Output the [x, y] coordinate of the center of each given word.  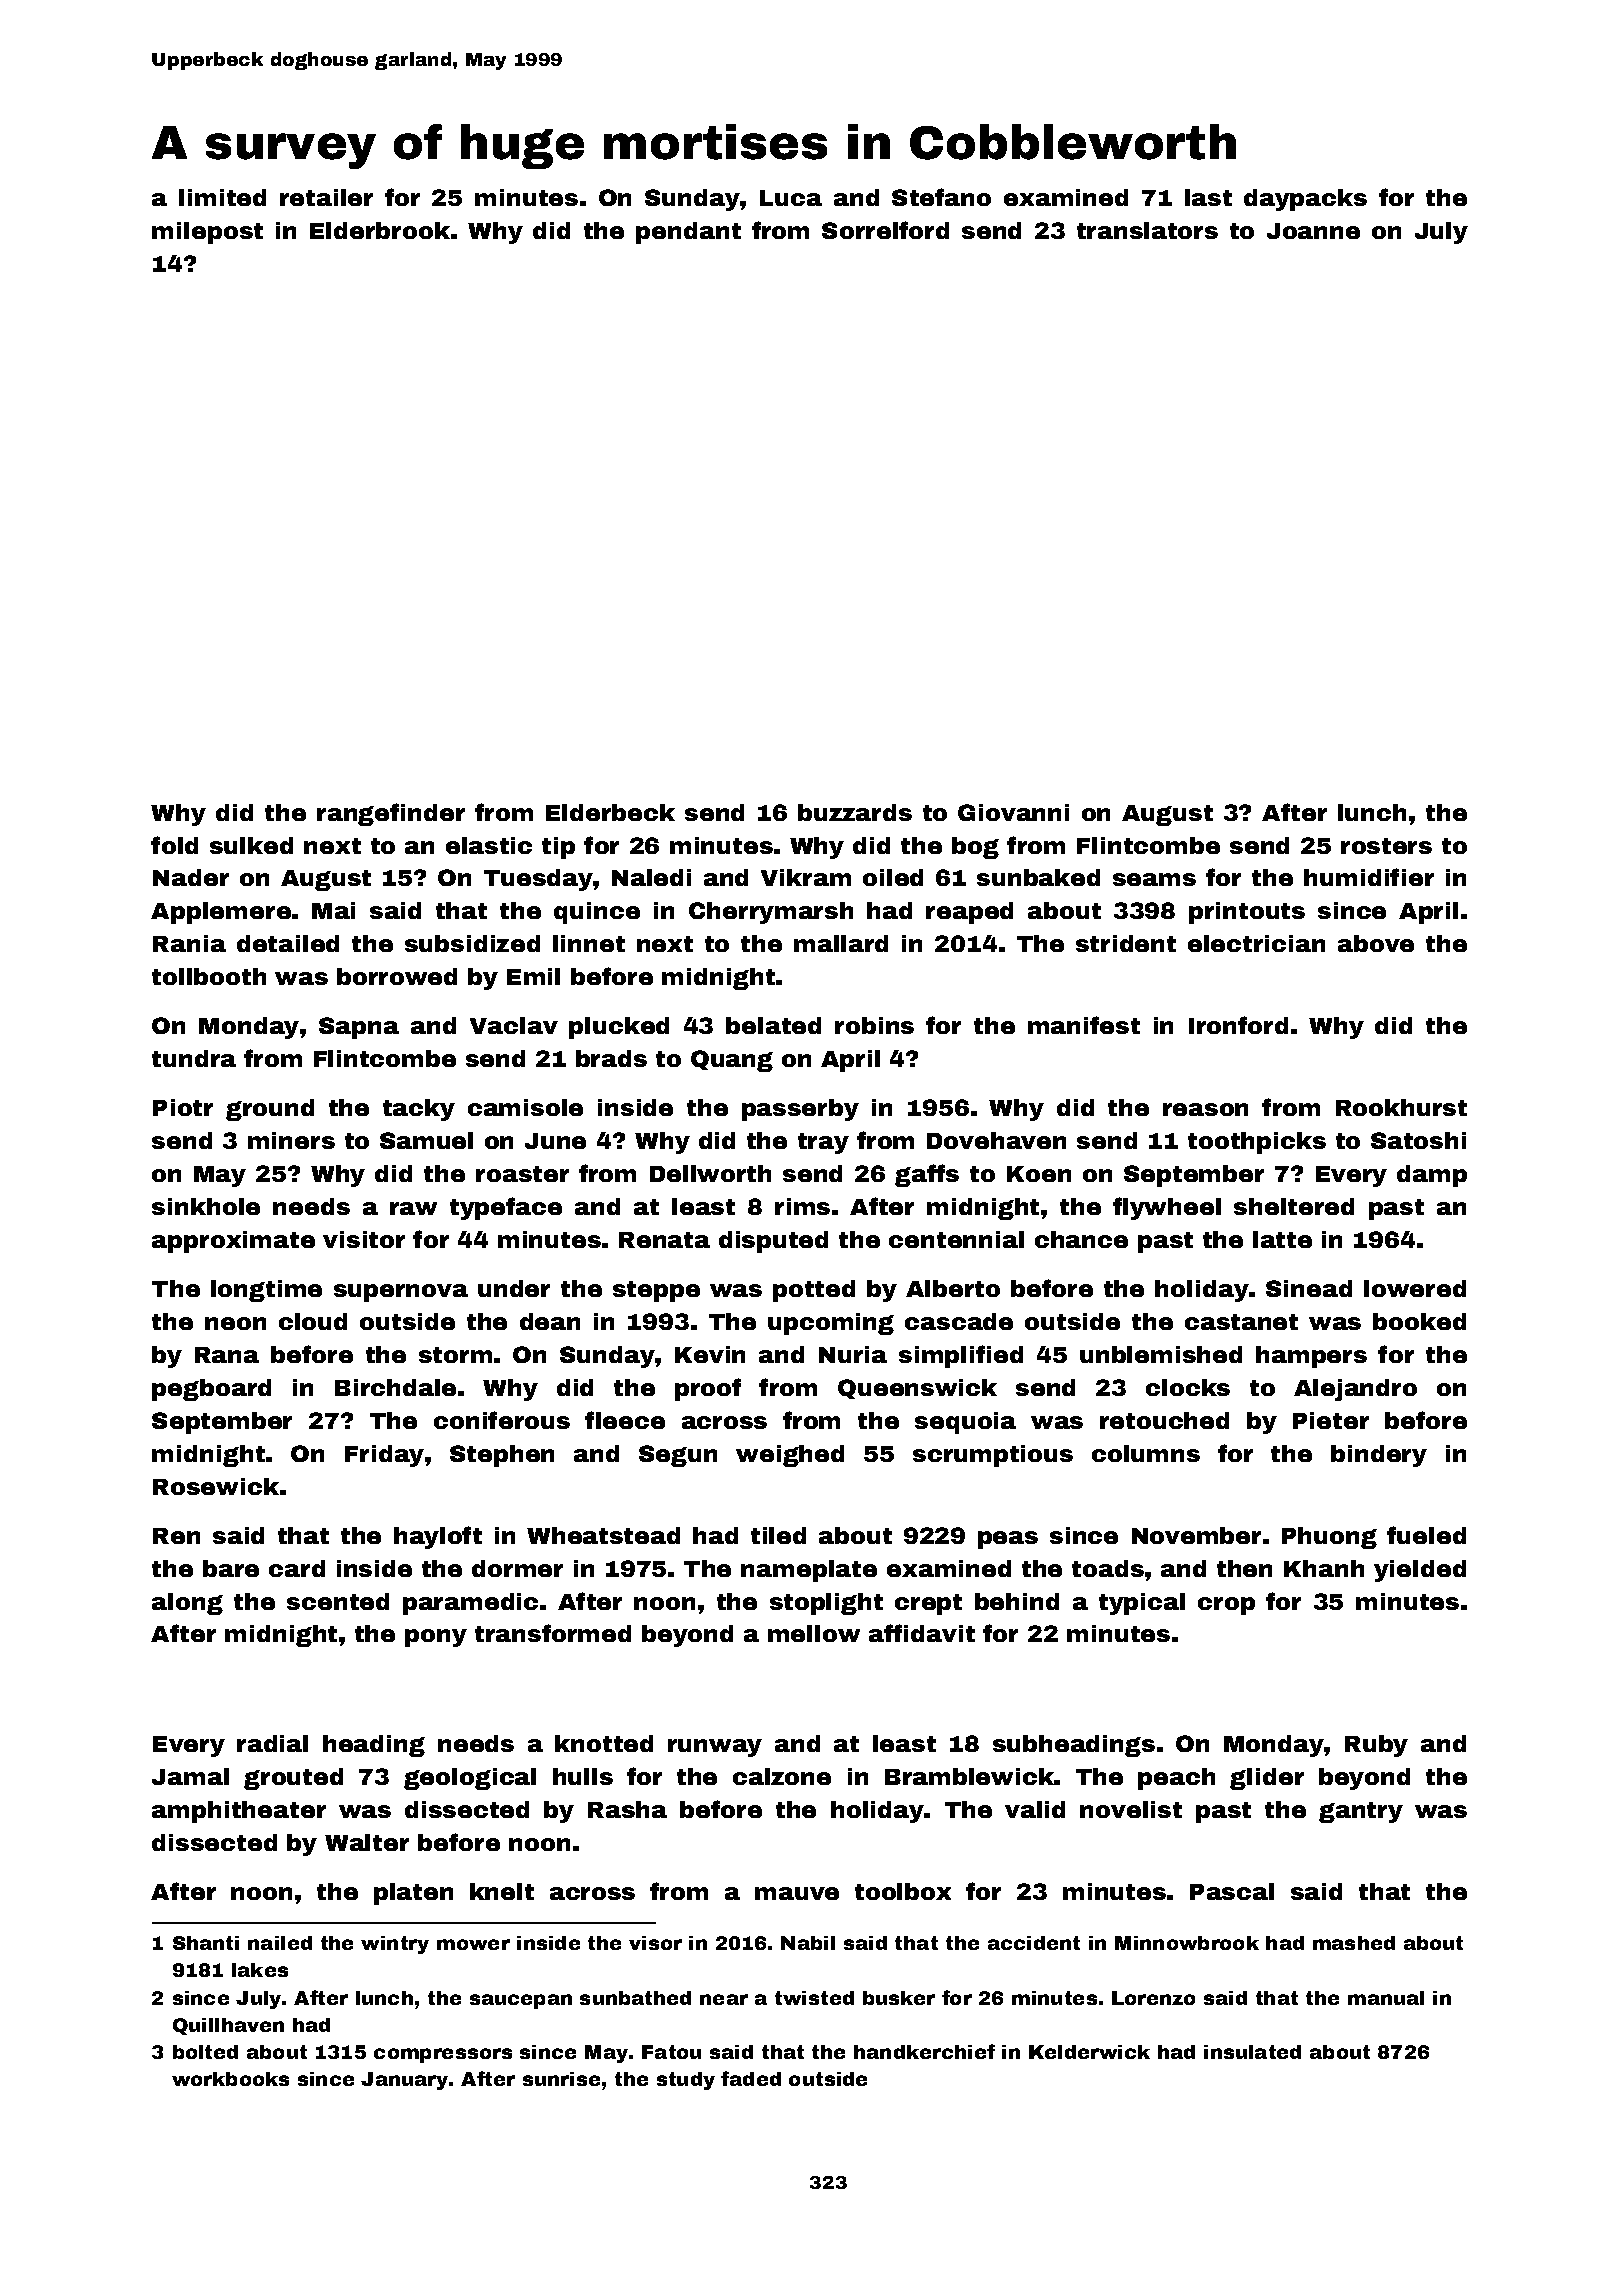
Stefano [941, 197]
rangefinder [391, 814]
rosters [1386, 846]
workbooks [230, 2079]
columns [1146, 1453]
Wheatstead [603, 1535]
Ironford [1238, 1025]
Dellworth [710, 1173]
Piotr [183, 1107]
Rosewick [216, 1486]
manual [1386, 1998]
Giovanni [1013, 812]
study [686, 2081]
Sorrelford [885, 230]
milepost [207, 233]
